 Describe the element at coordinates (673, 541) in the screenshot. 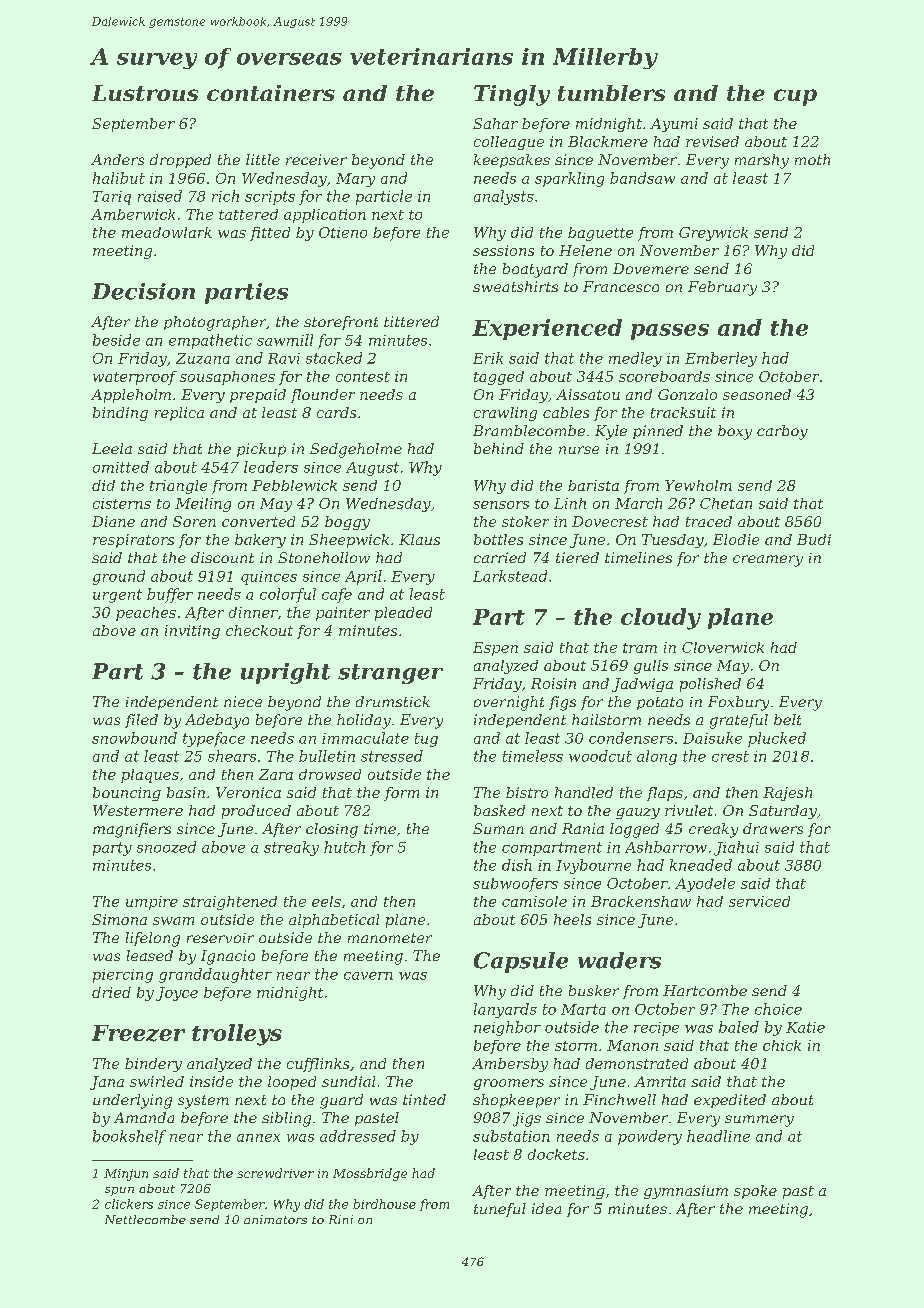

I see `Tuesday` at that location.
